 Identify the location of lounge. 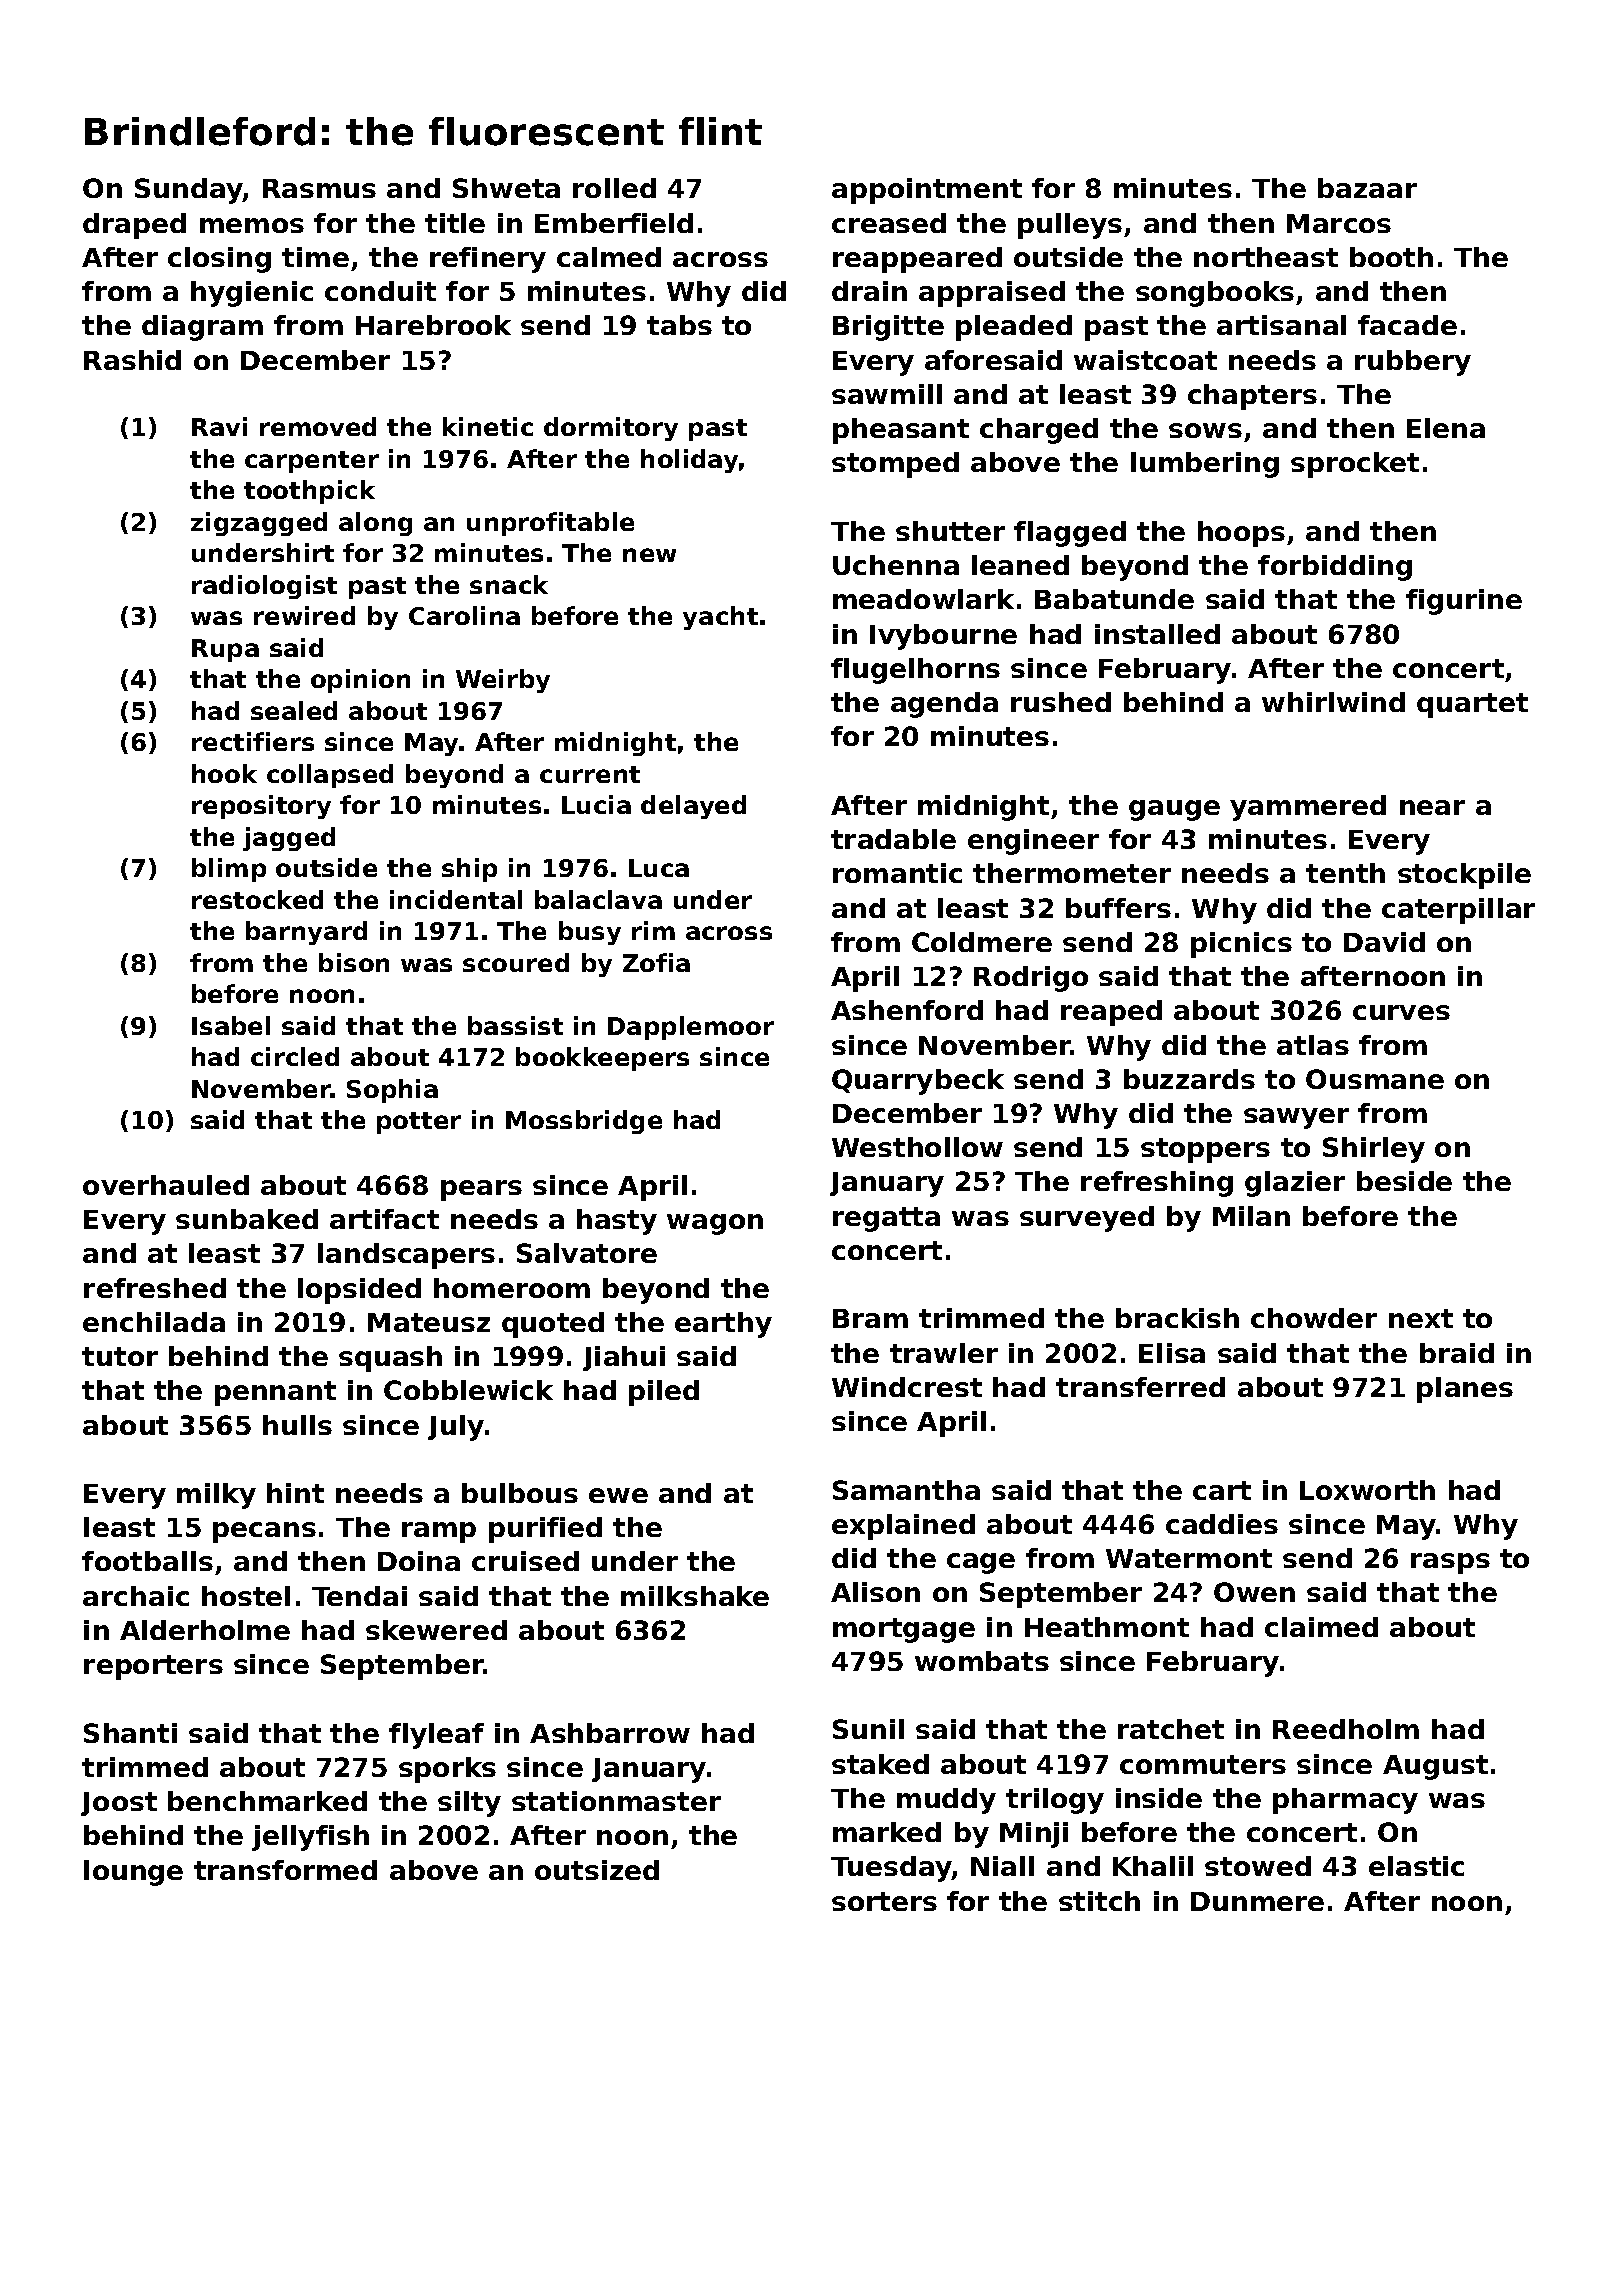
(133, 1873).
